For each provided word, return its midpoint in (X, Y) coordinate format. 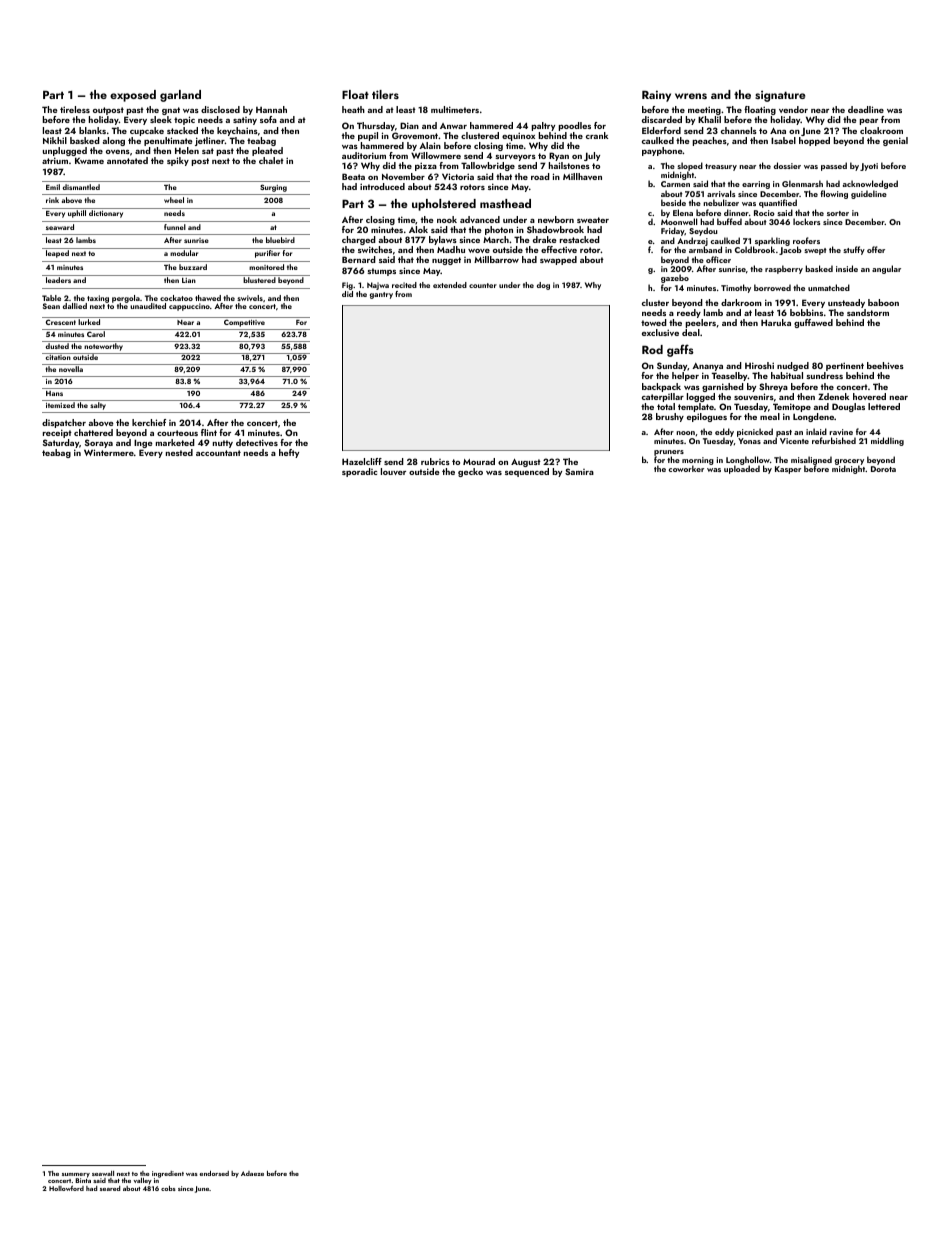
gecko (470, 472)
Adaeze (252, 1173)
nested (179, 452)
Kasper (788, 470)
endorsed (214, 1173)
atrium (55, 161)
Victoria (458, 176)
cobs (168, 1188)
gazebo (675, 278)
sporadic (359, 472)
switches (375, 249)
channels (739, 130)
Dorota (883, 469)
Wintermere (109, 452)
